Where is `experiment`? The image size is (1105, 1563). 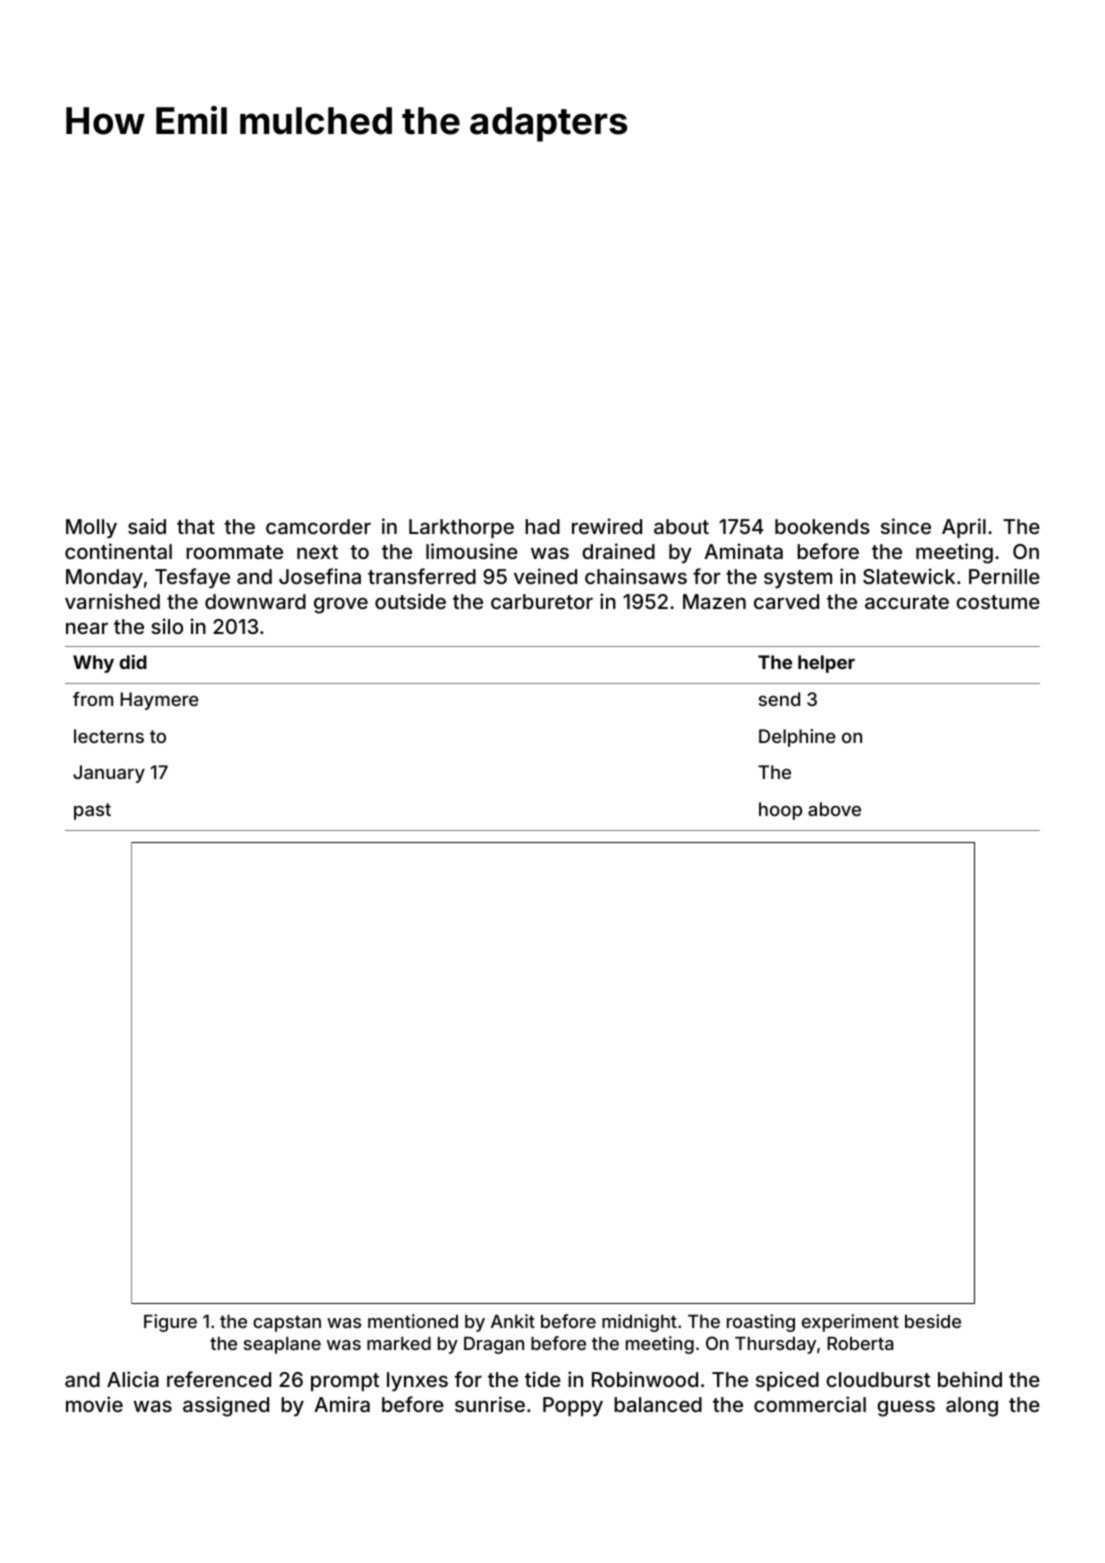 experiment is located at coordinates (850, 1323).
